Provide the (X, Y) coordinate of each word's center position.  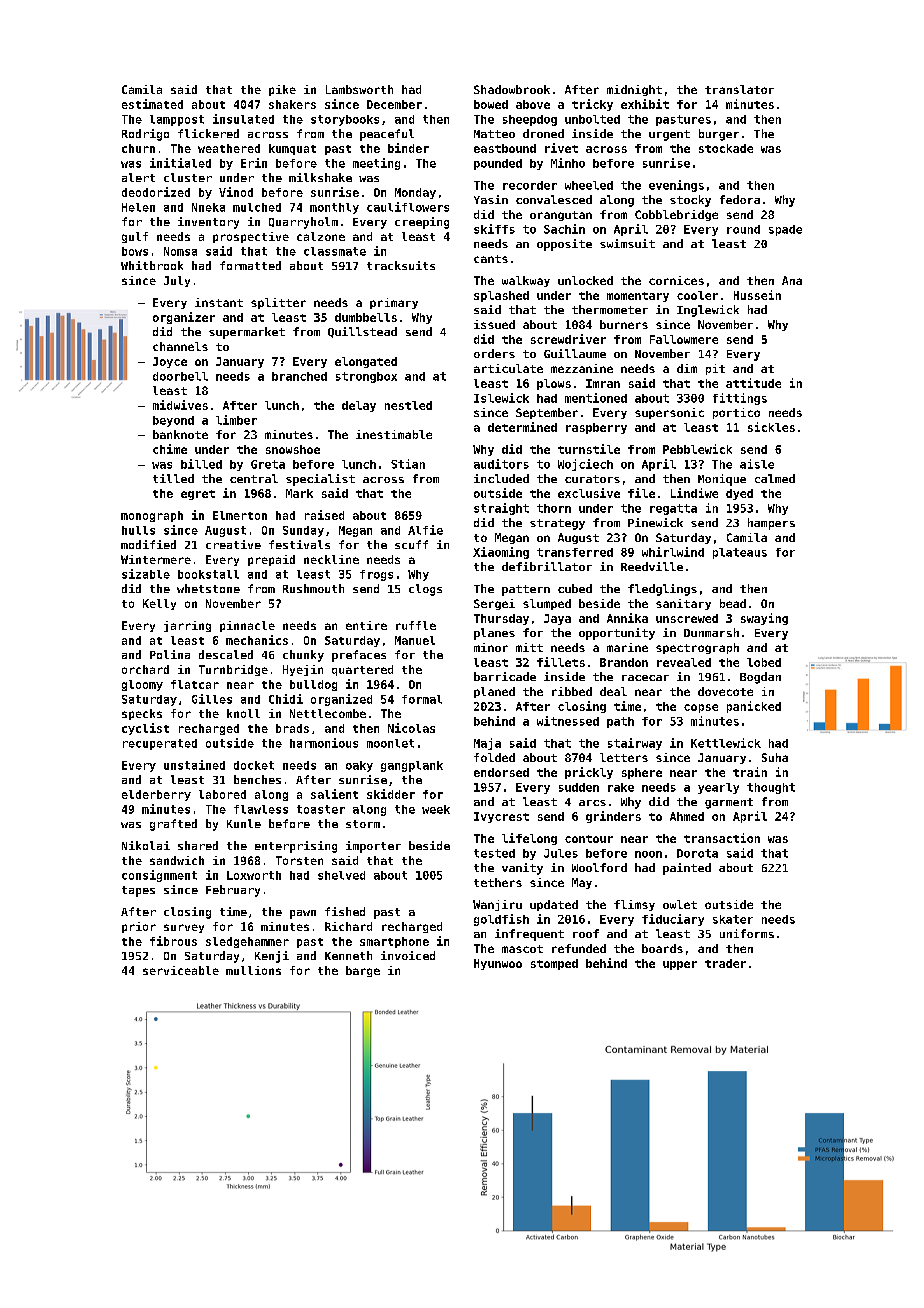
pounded (498, 164)
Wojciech (585, 465)
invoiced (408, 955)
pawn (303, 914)
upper (680, 965)
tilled (173, 478)
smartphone (394, 942)
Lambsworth (359, 89)
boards (662, 948)
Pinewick (655, 522)
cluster (188, 177)
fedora (740, 199)
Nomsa (180, 251)
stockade (726, 148)
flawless (261, 809)
